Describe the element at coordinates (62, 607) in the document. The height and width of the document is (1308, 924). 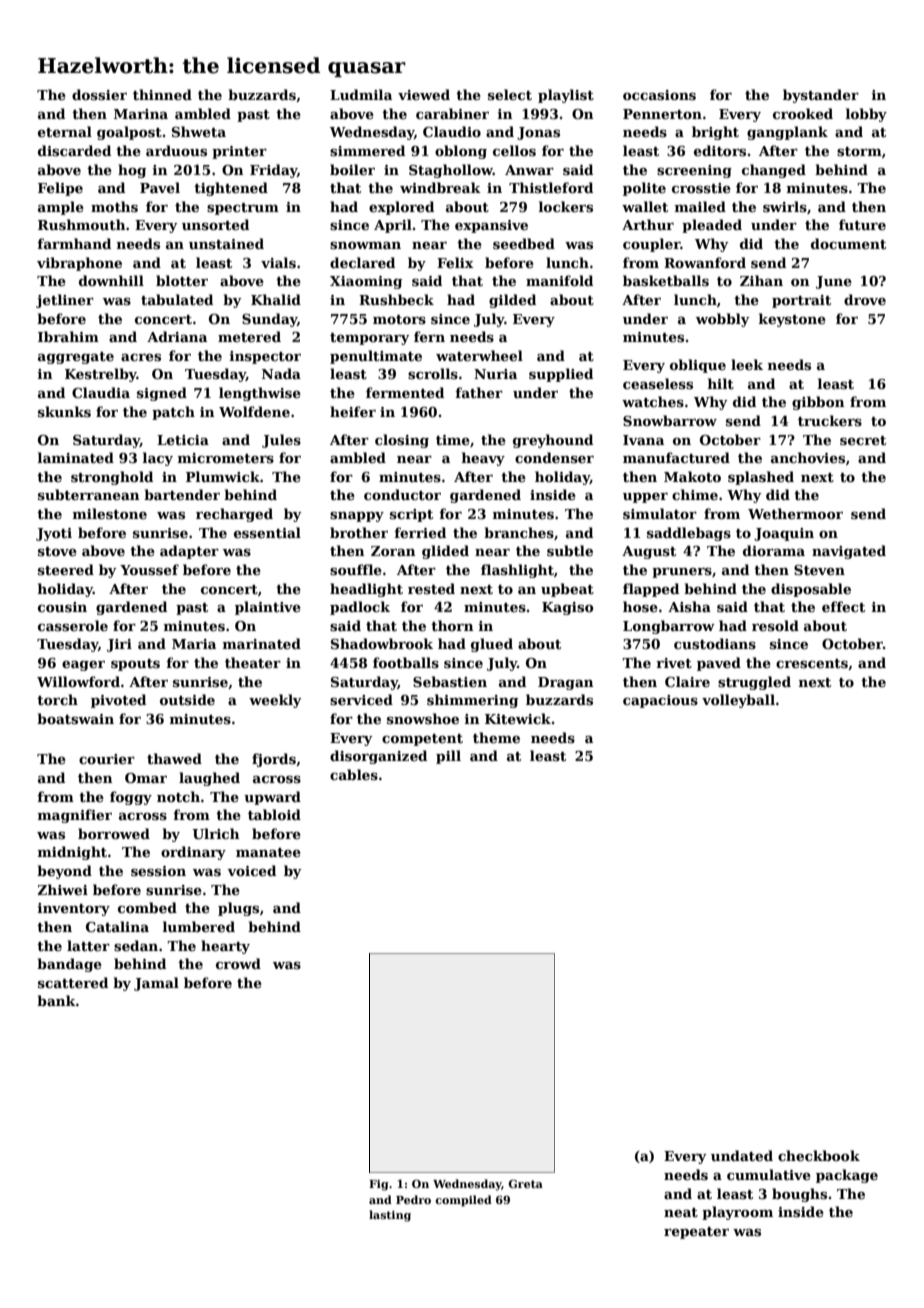
I see `cousin` at that location.
